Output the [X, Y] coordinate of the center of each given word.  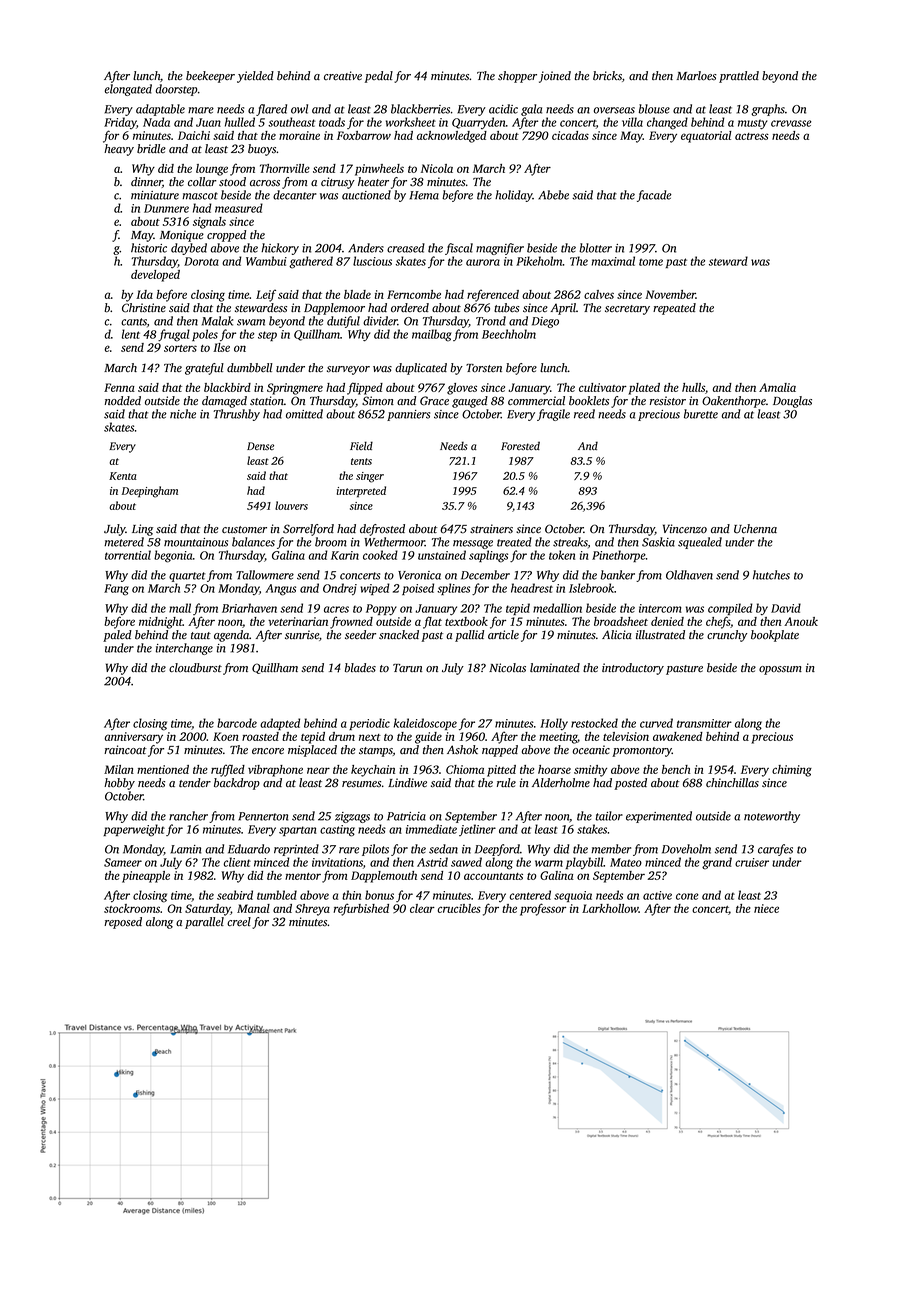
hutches [771, 575]
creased [406, 248]
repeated [674, 309]
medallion [557, 608]
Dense [260, 446]
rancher [188, 816]
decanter [295, 195]
